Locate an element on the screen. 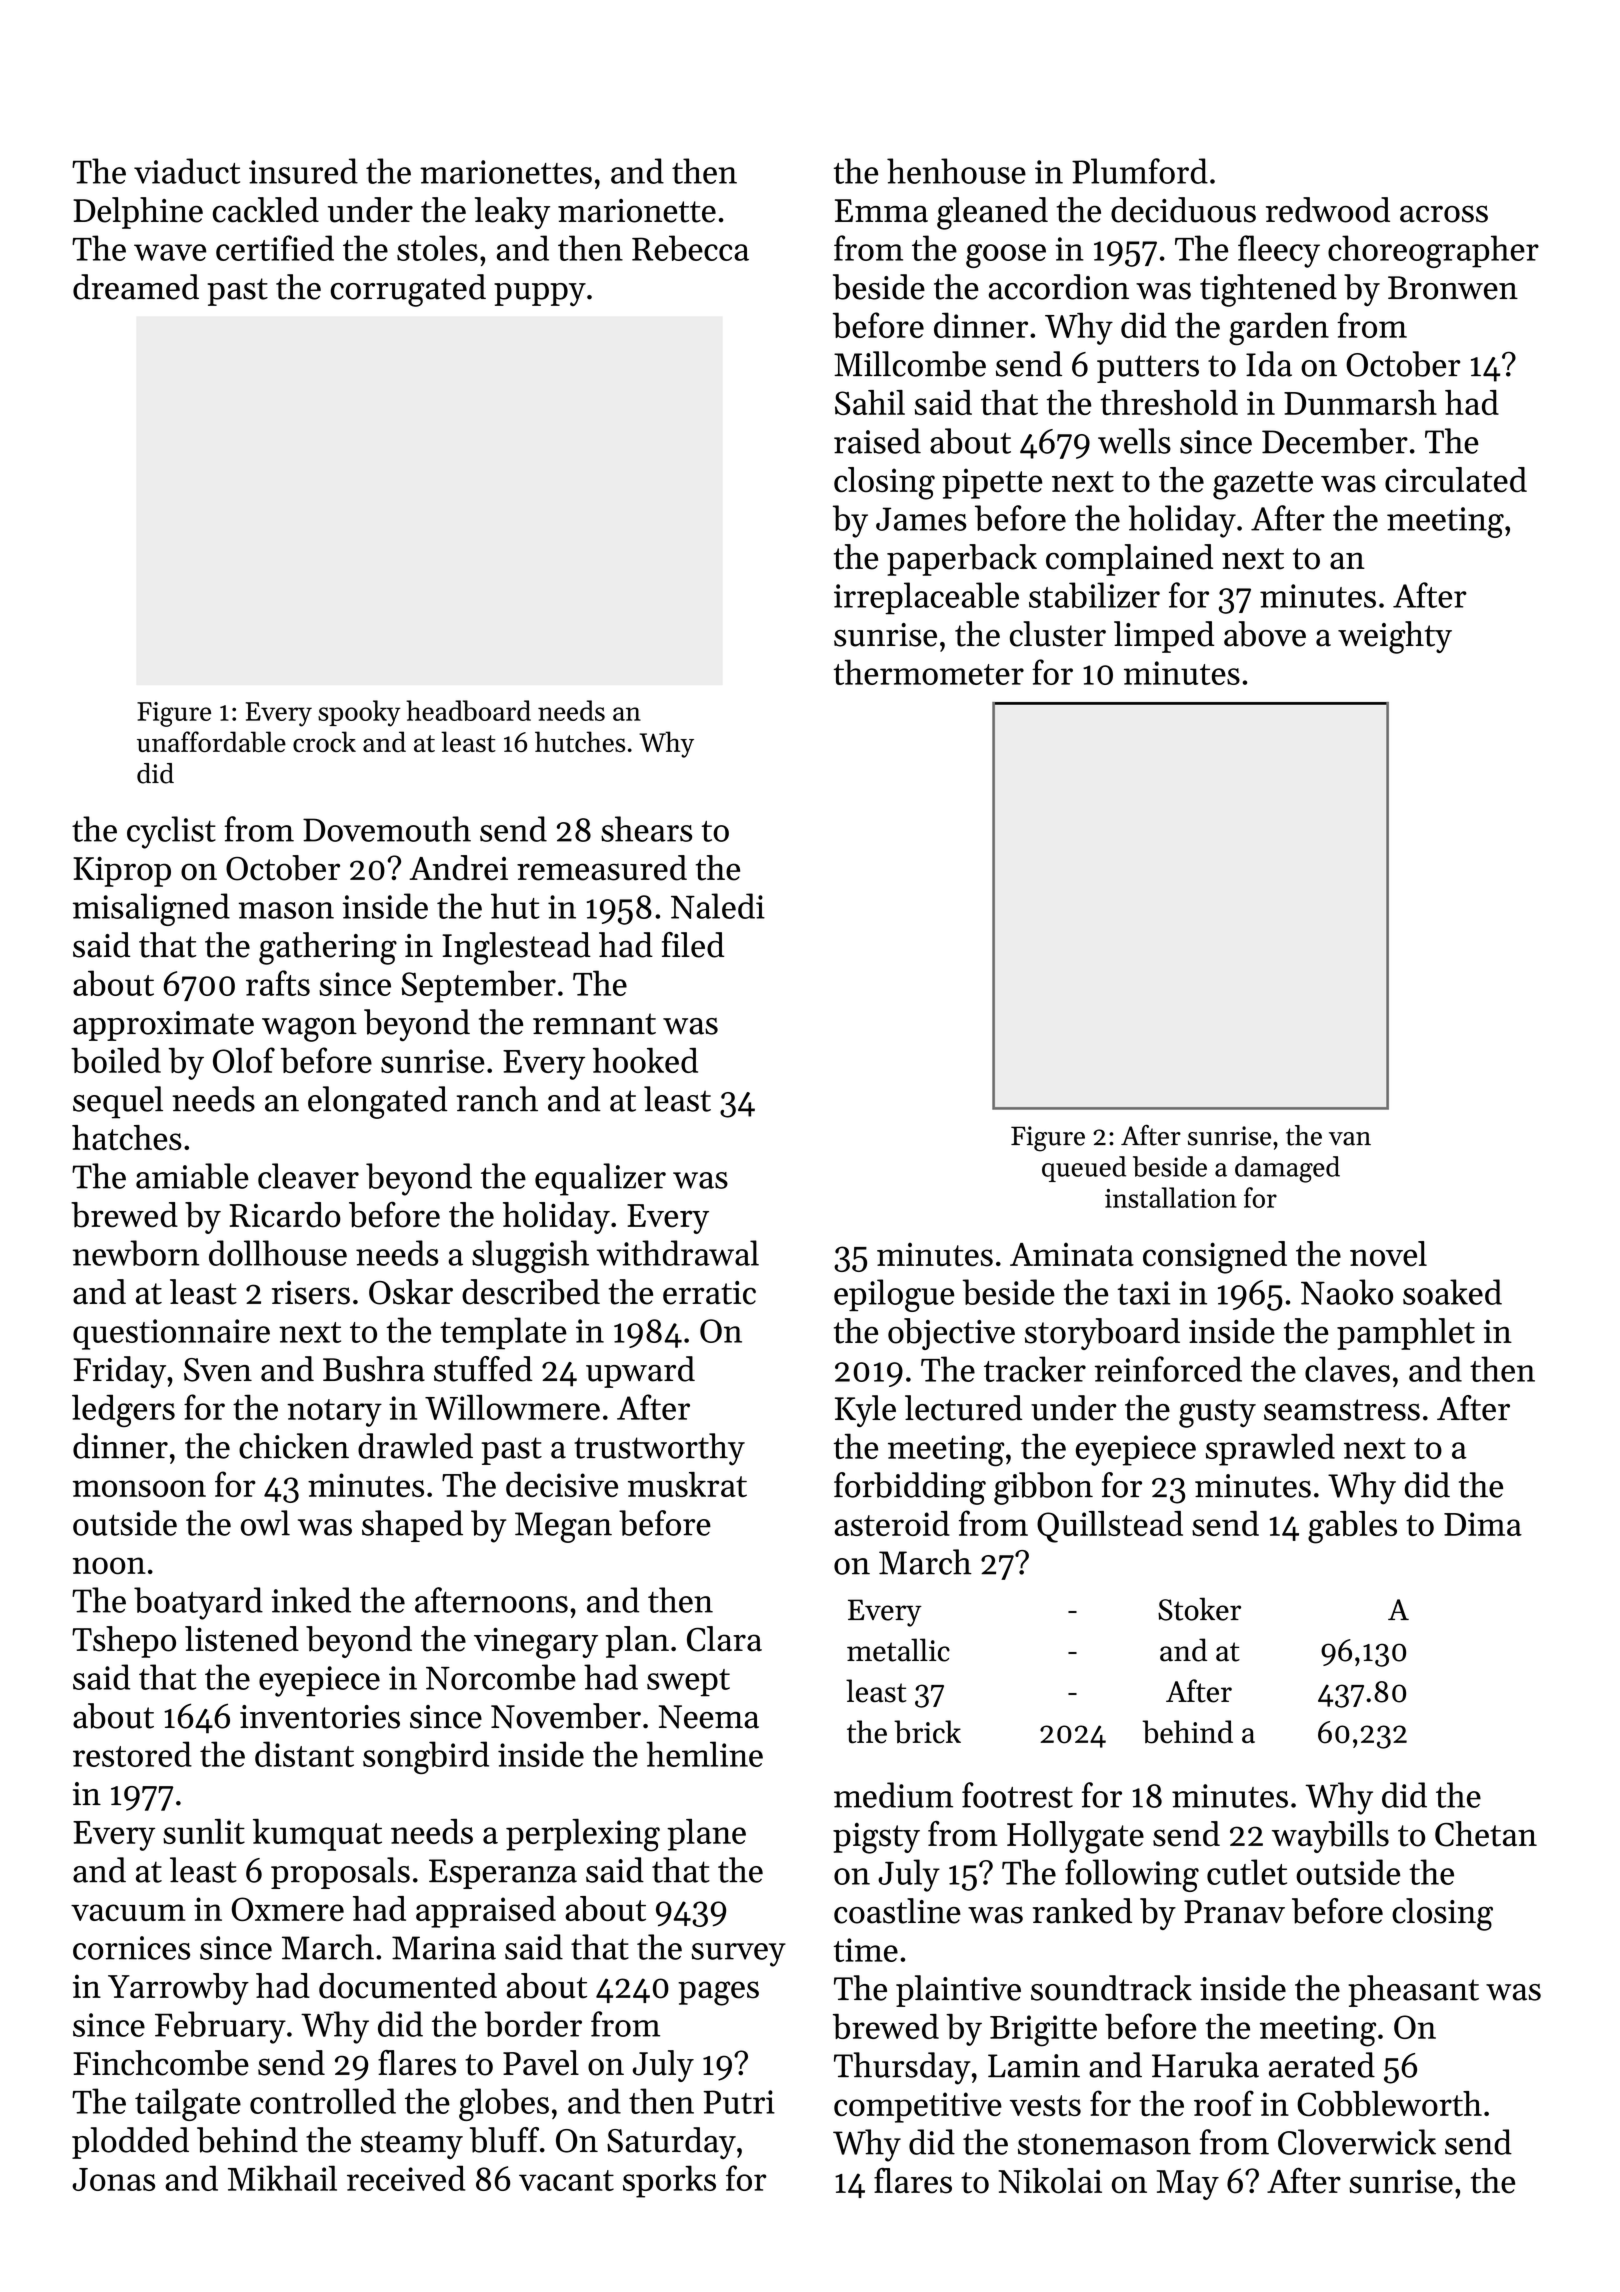 The width and height of the screenshot is (1620, 2292). waybills is located at coordinates (1330, 1837).
